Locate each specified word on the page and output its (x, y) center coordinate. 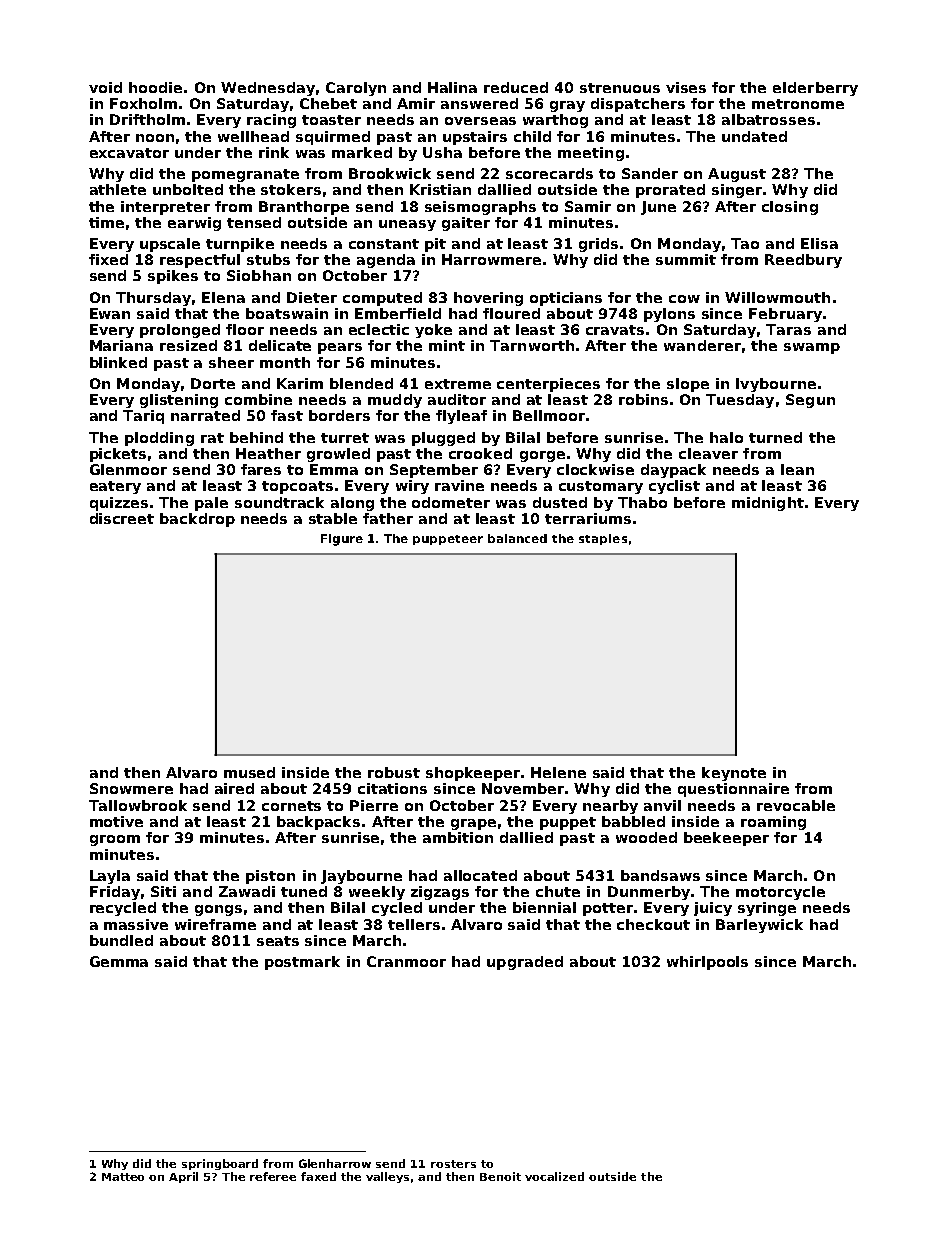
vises (686, 87)
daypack (673, 471)
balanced (517, 538)
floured (511, 313)
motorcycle (780, 893)
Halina (452, 87)
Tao (745, 243)
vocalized (554, 1176)
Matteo (123, 1177)
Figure (342, 540)
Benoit (500, 1176)
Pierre (374, 805)
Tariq (143, 417)
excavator (129, 153)
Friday (115, 893)
